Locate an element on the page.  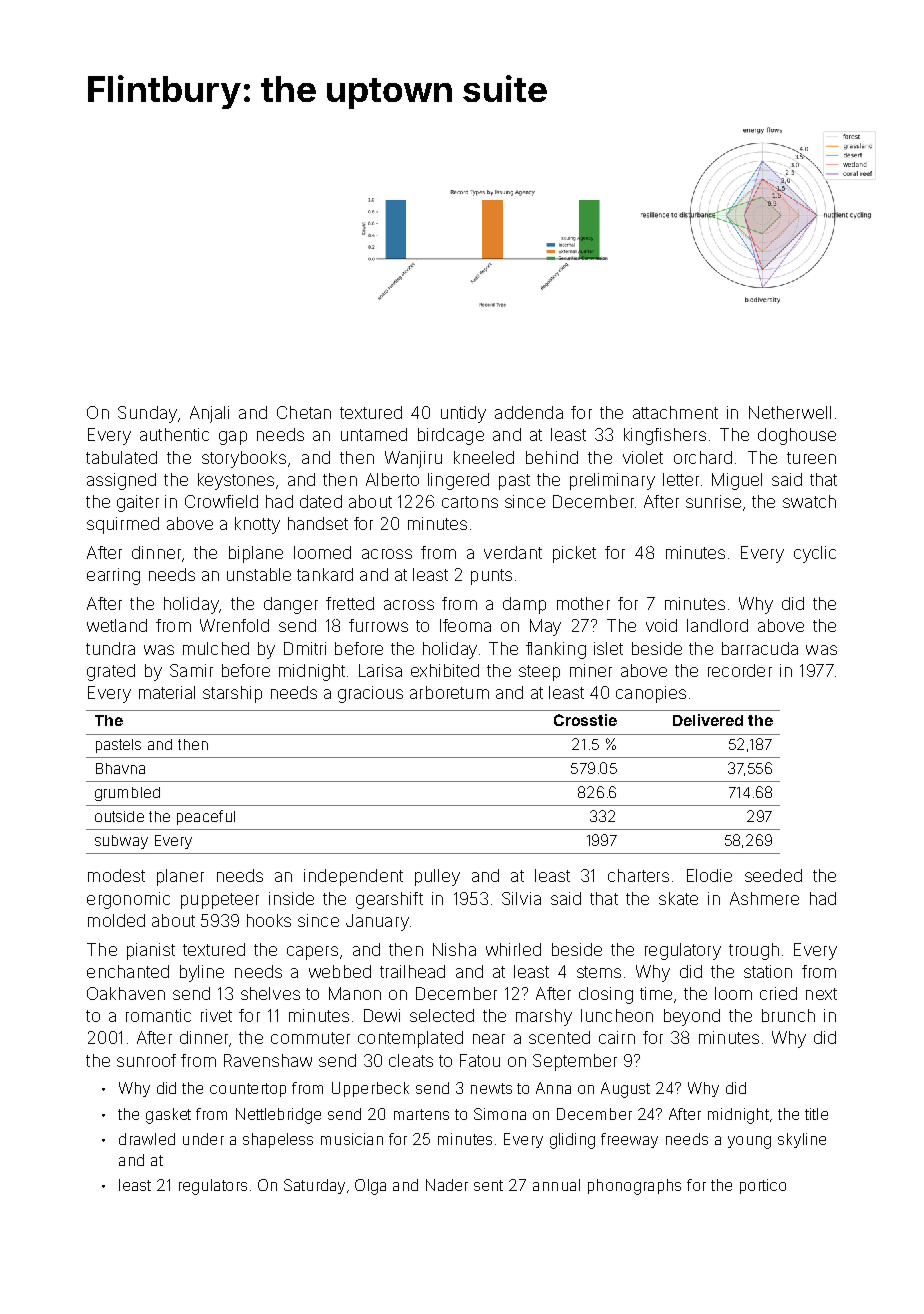
tabulated is located at coordinates (121, 457).
